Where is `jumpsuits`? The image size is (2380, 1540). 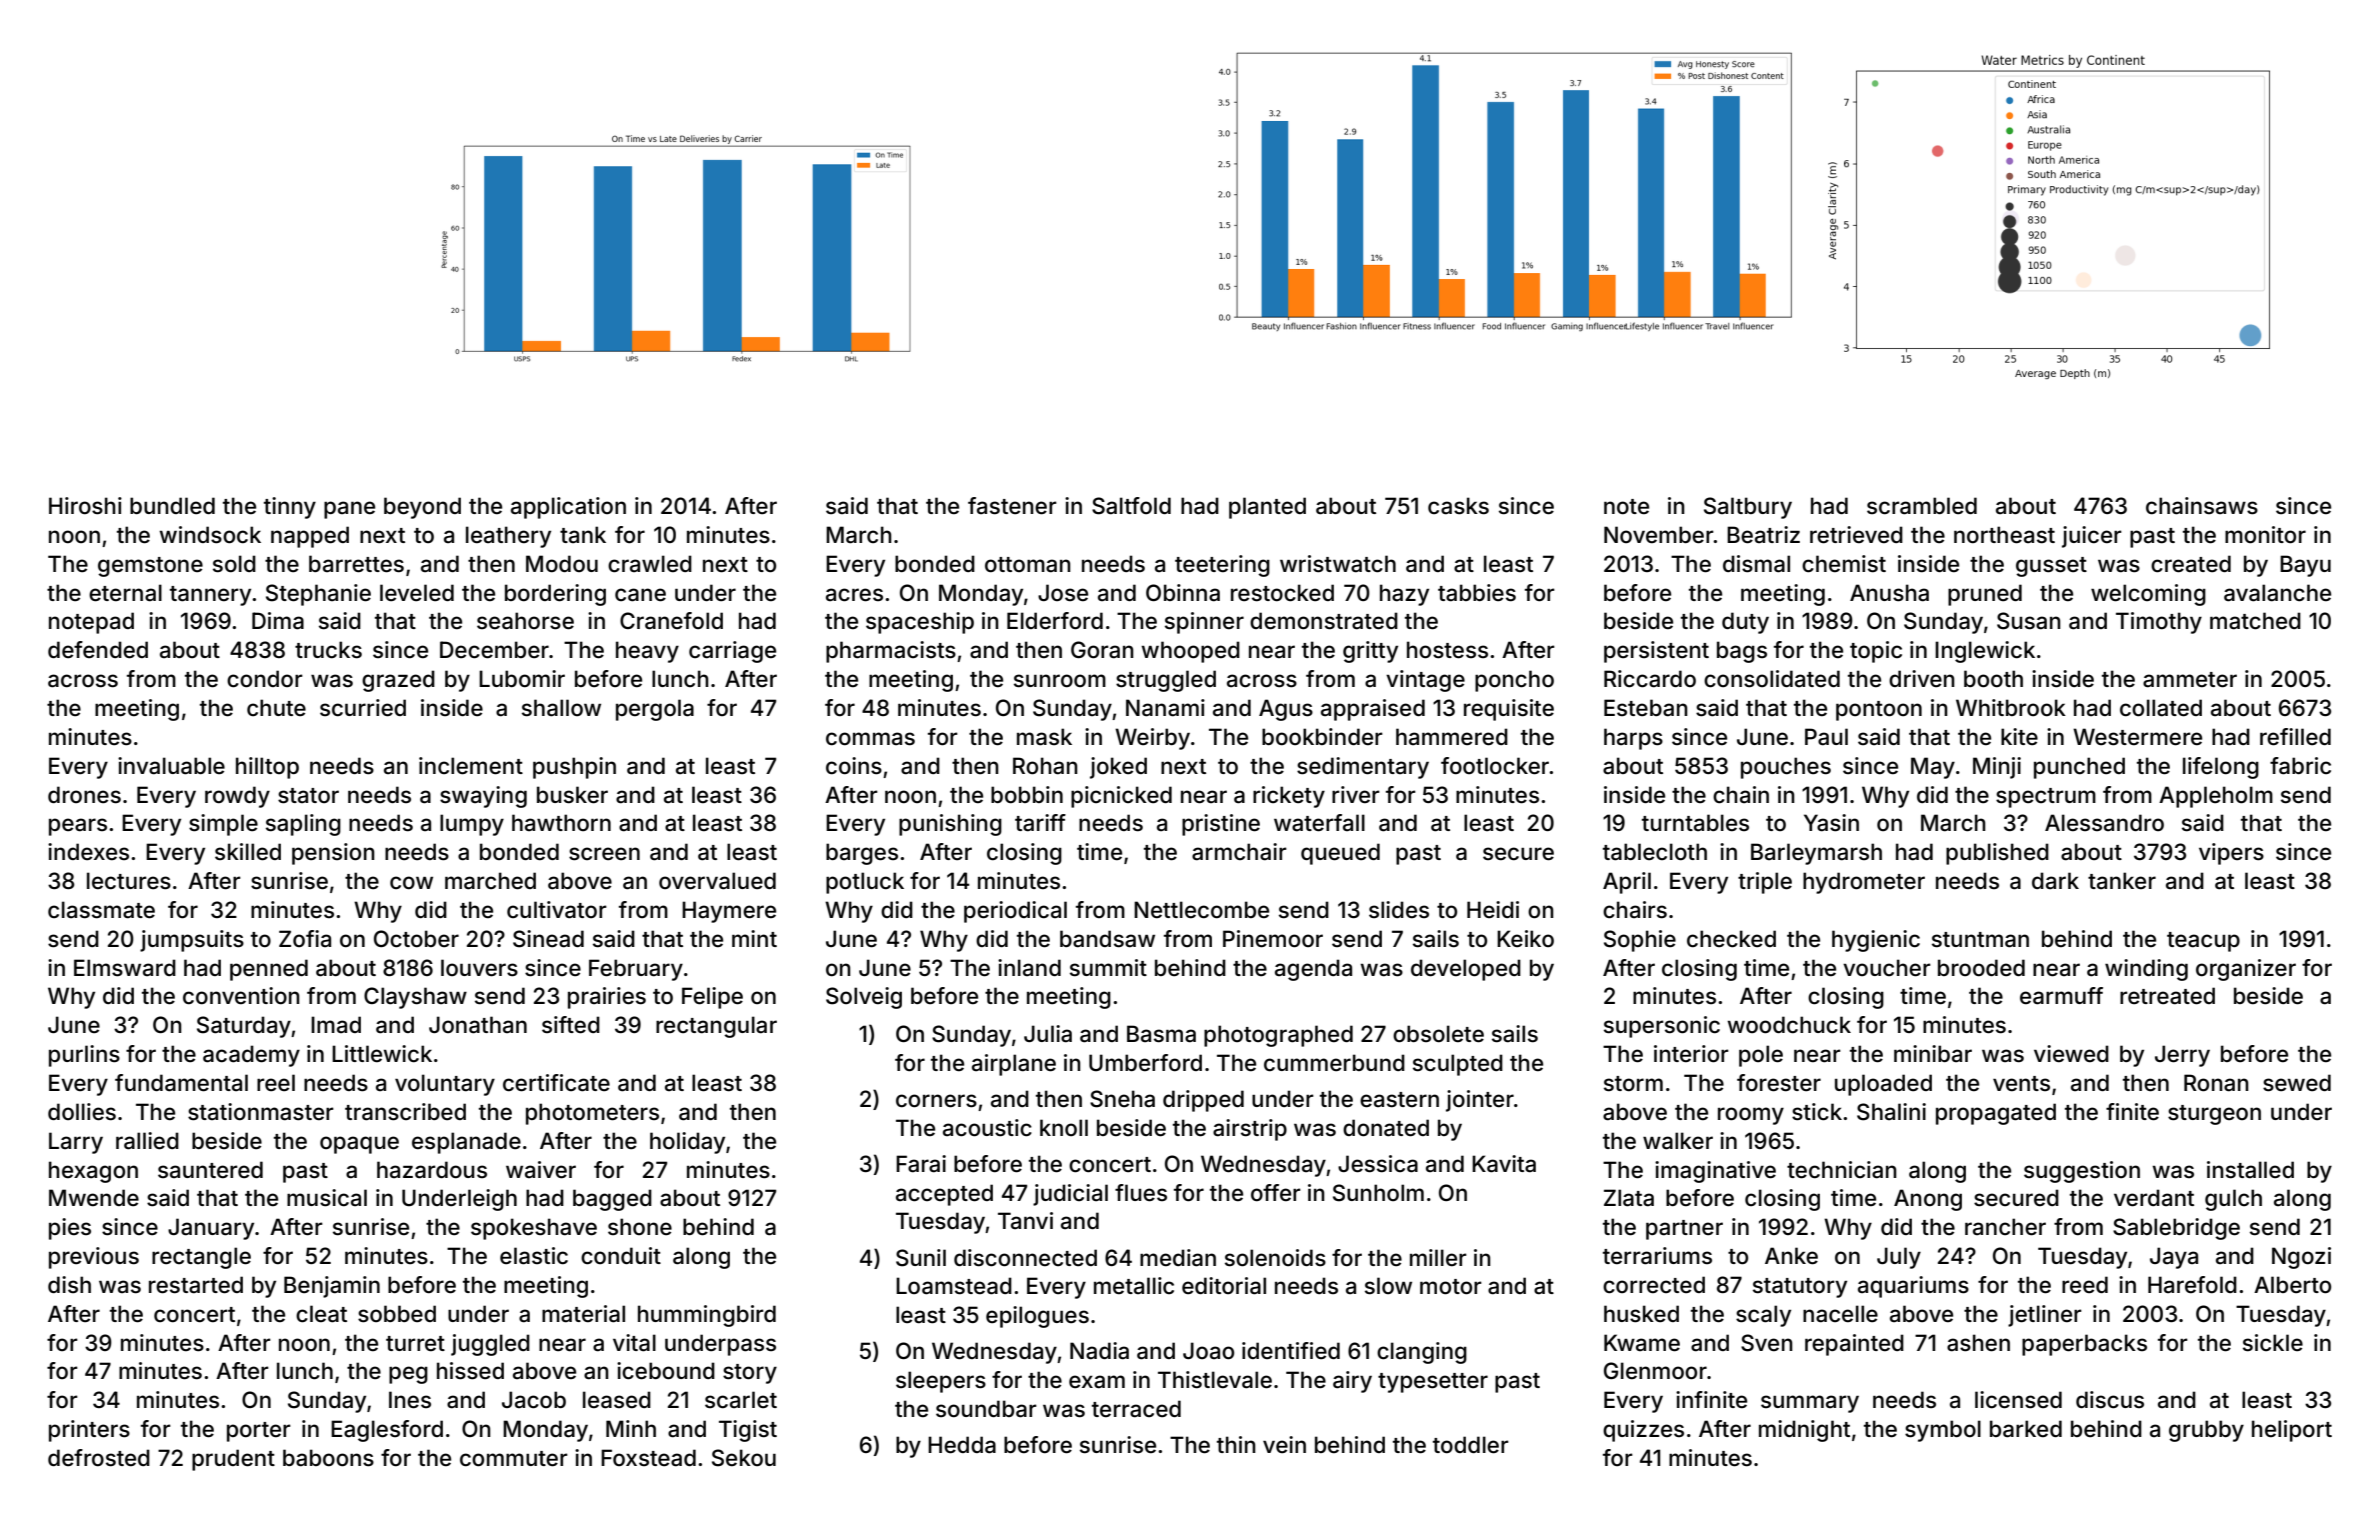 jumpsuits is located at coordinates (192, 941).
